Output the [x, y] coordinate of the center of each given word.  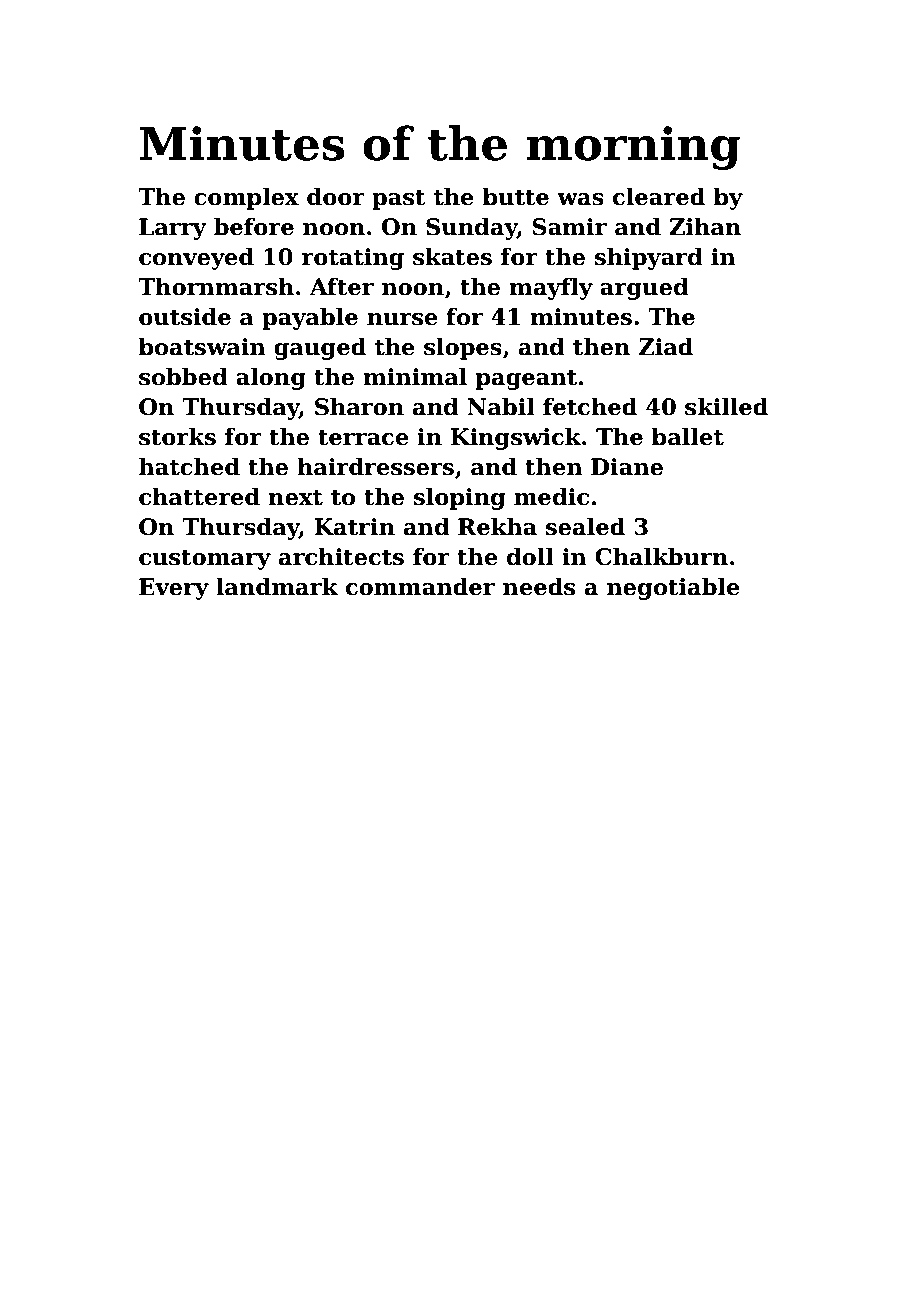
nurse [402, 319]
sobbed [183, 376]
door [336, 196]
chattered [199, 496]
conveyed [196, 258]
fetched [590, 406]
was [580, 199]
